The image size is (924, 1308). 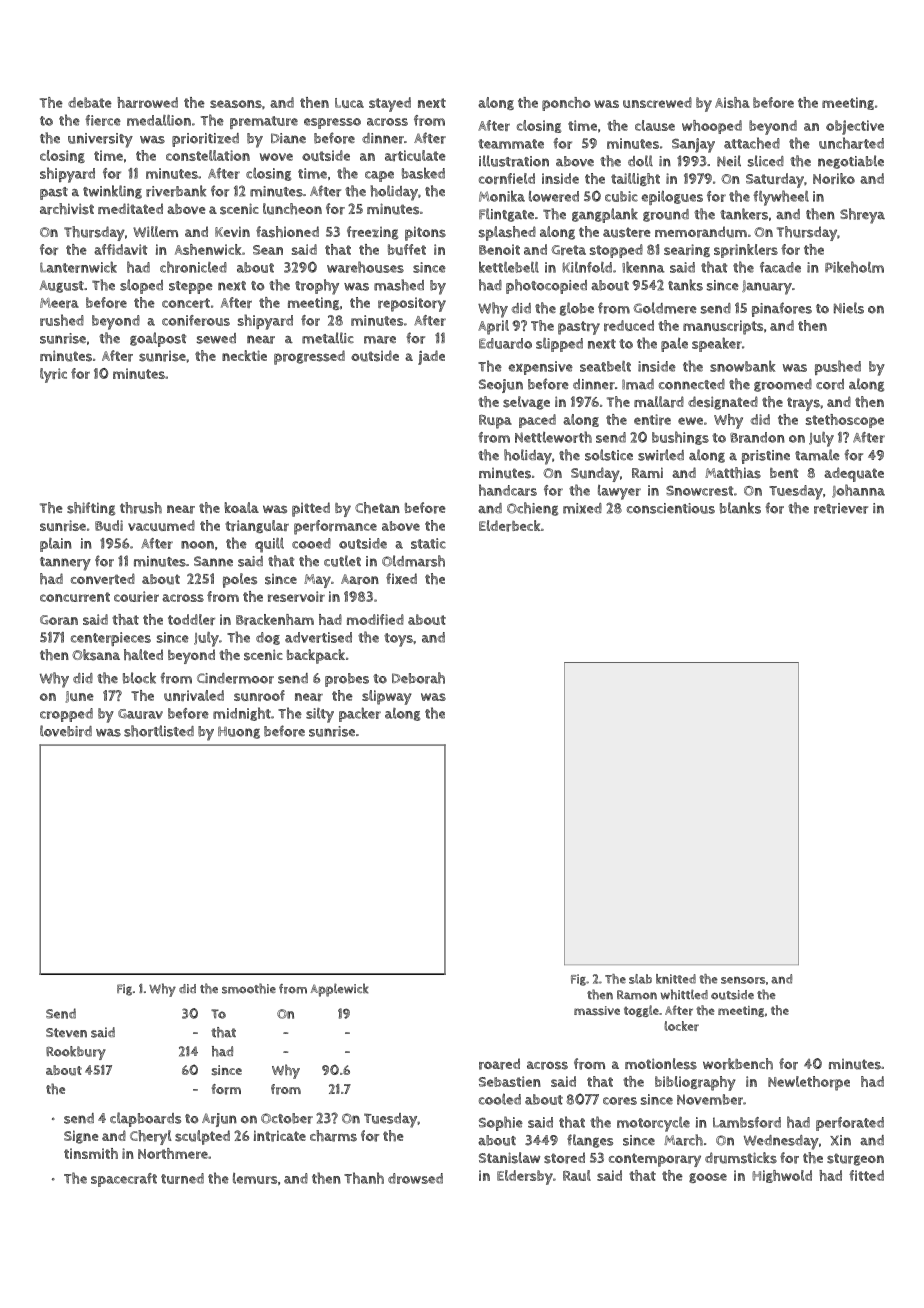 What do you see at coordinates (66, 1033) in the screenshot?
I see `Steven` at bounding box center [66, 1033].
